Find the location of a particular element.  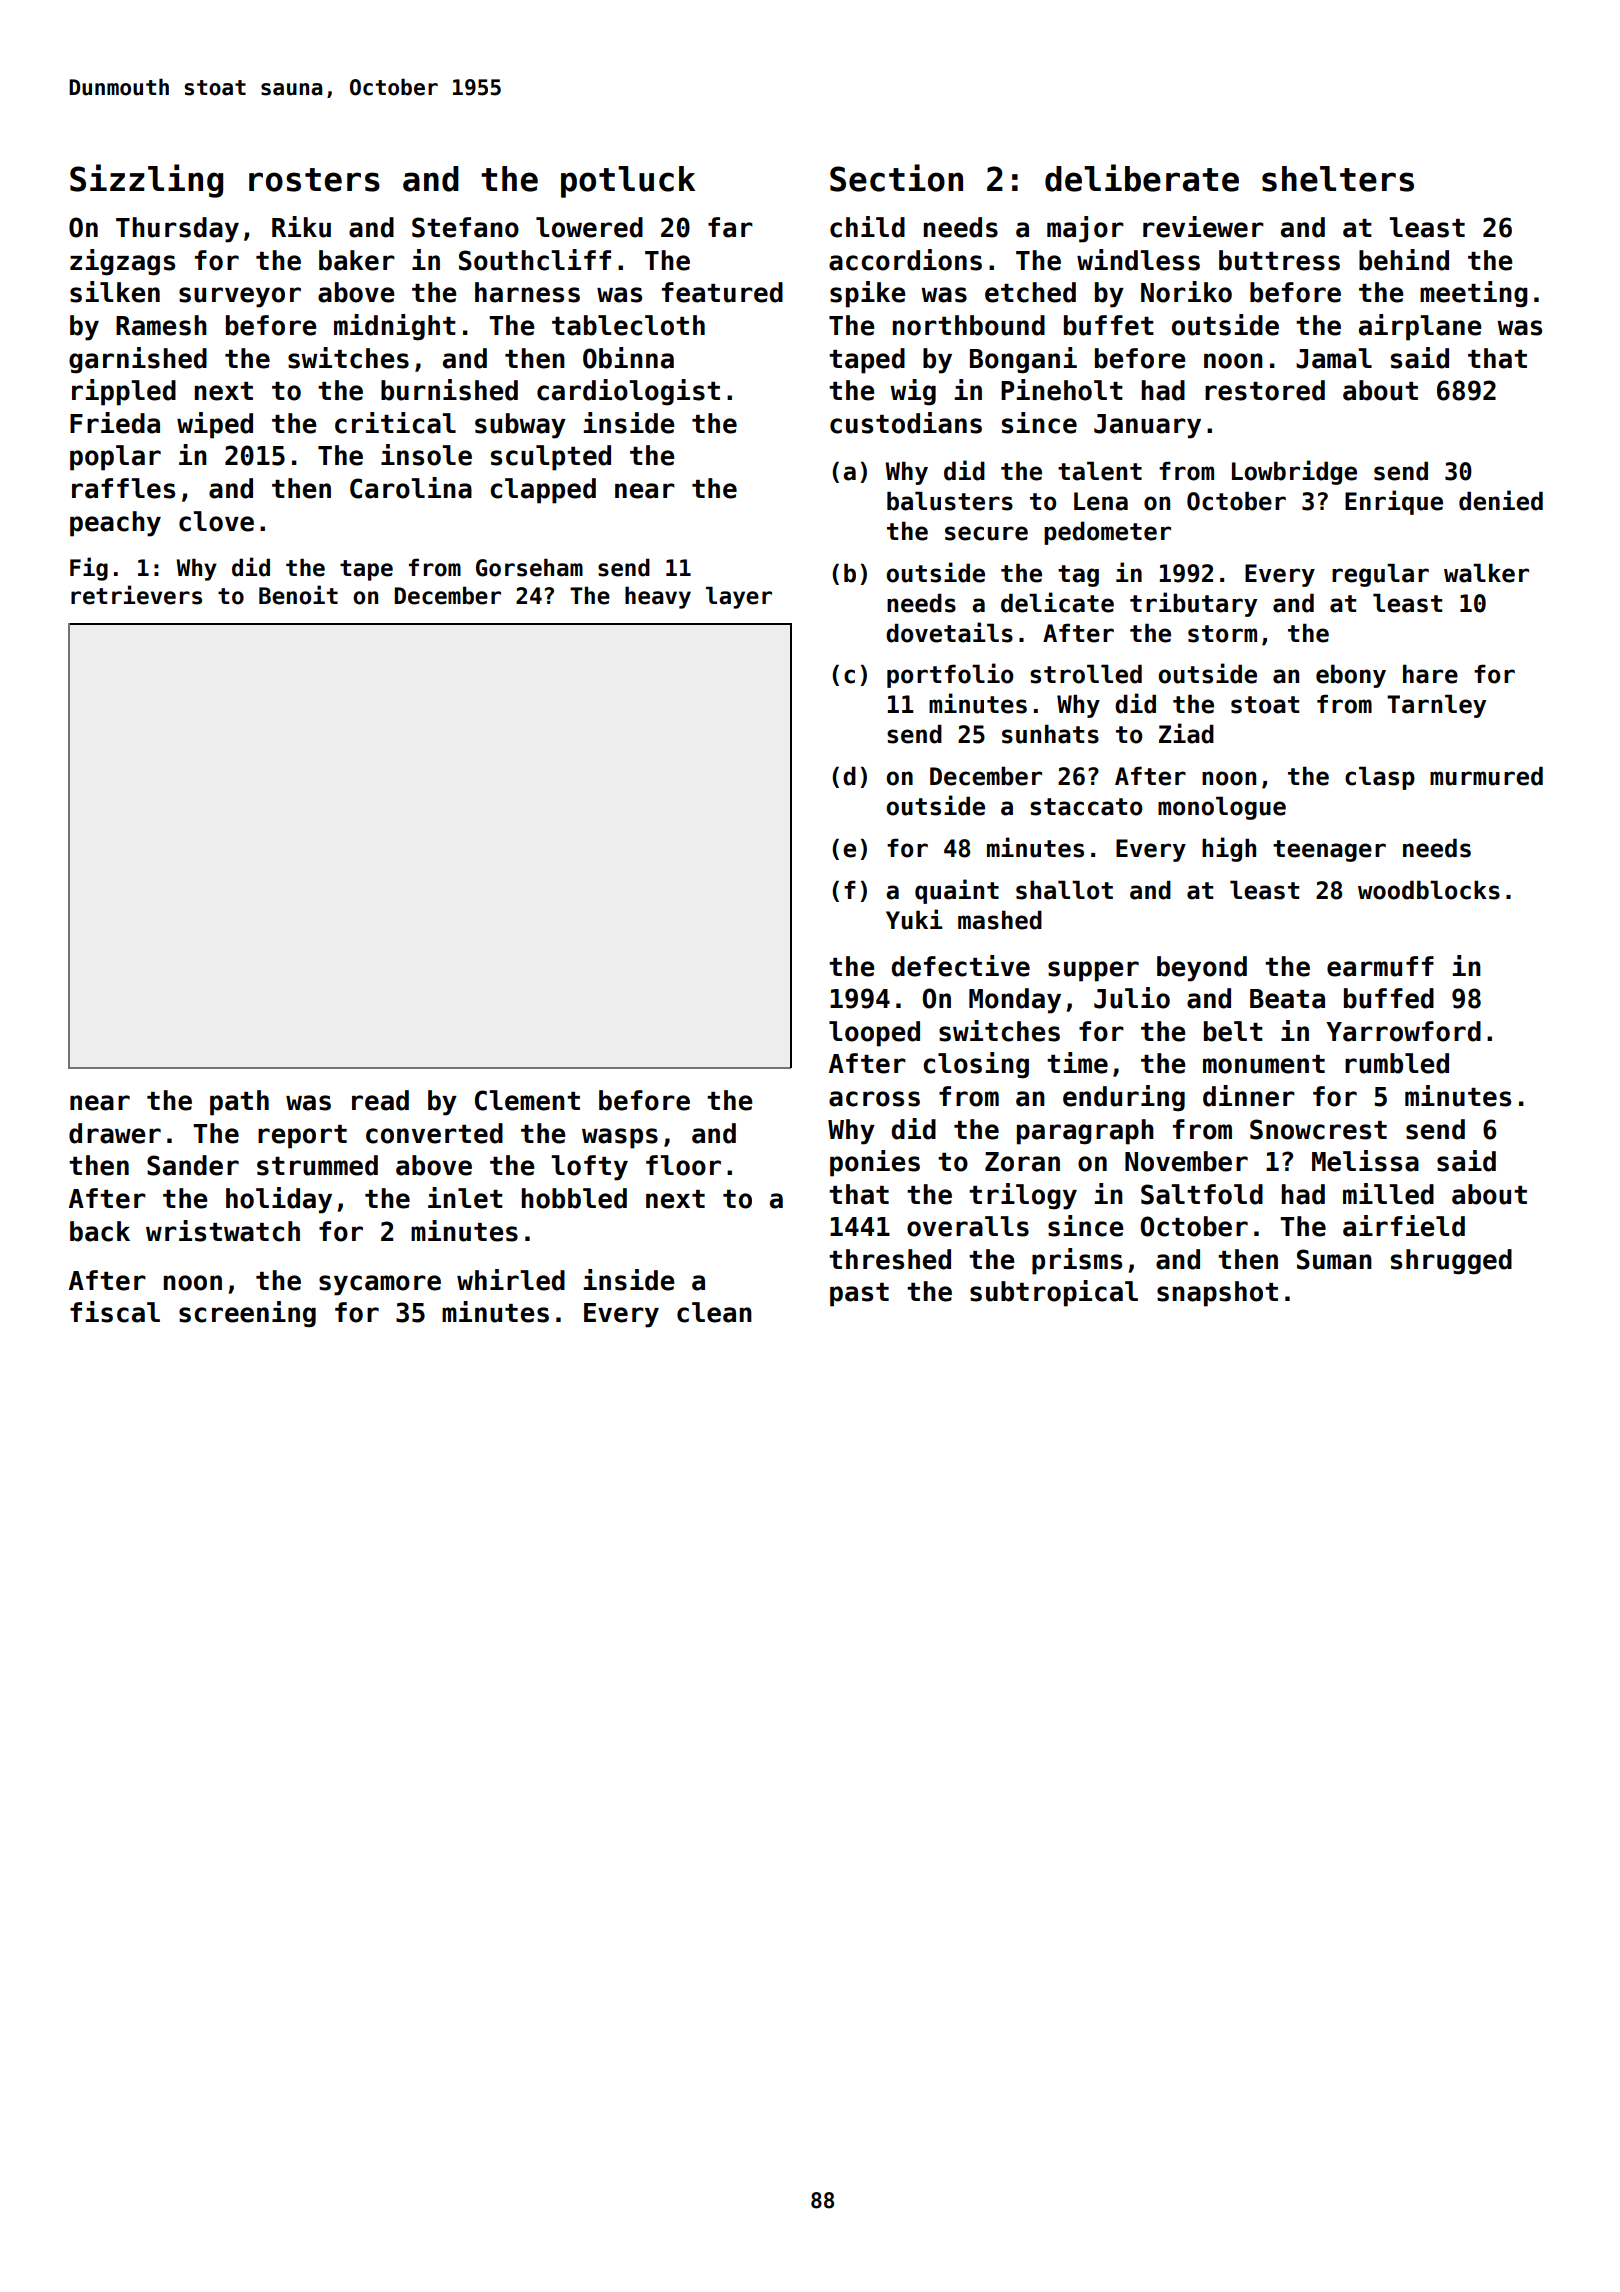

portfolio is located at coordinates (950, 675).
